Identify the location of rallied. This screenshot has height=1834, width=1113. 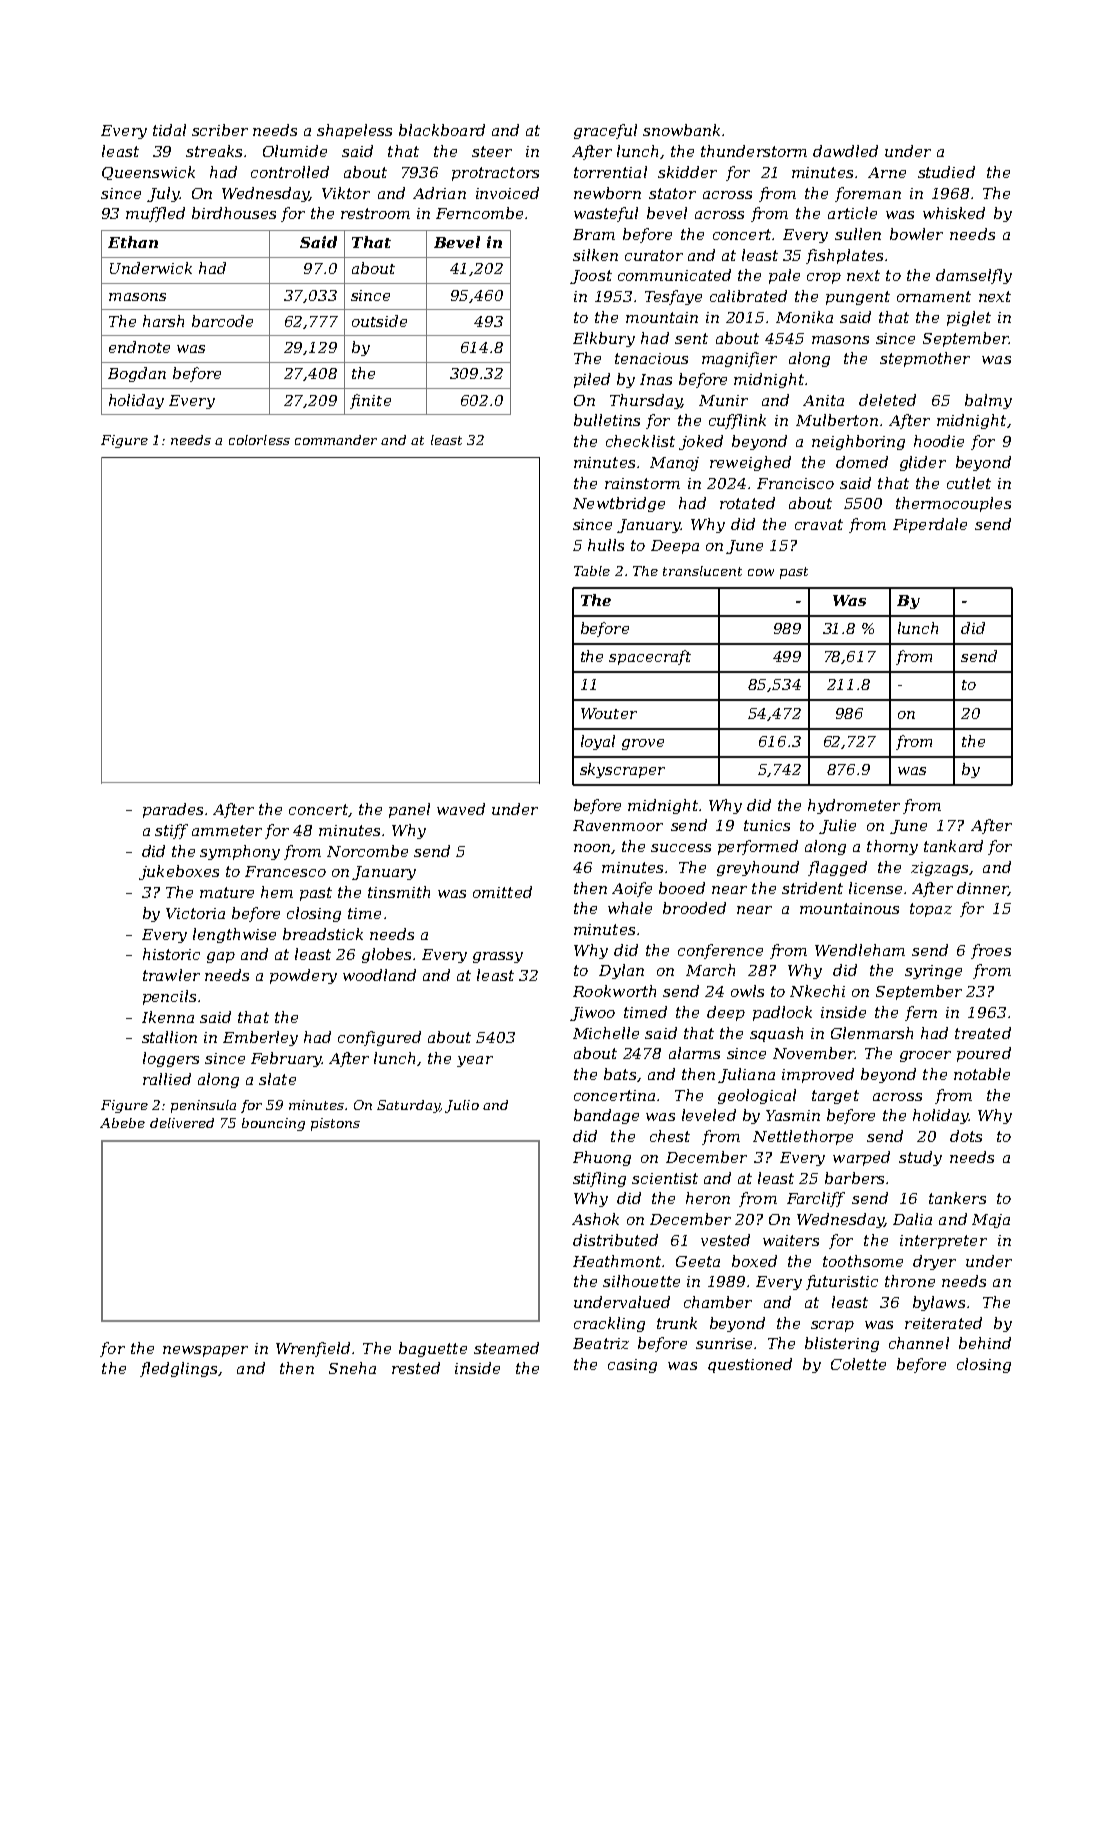
(167, 1079).
